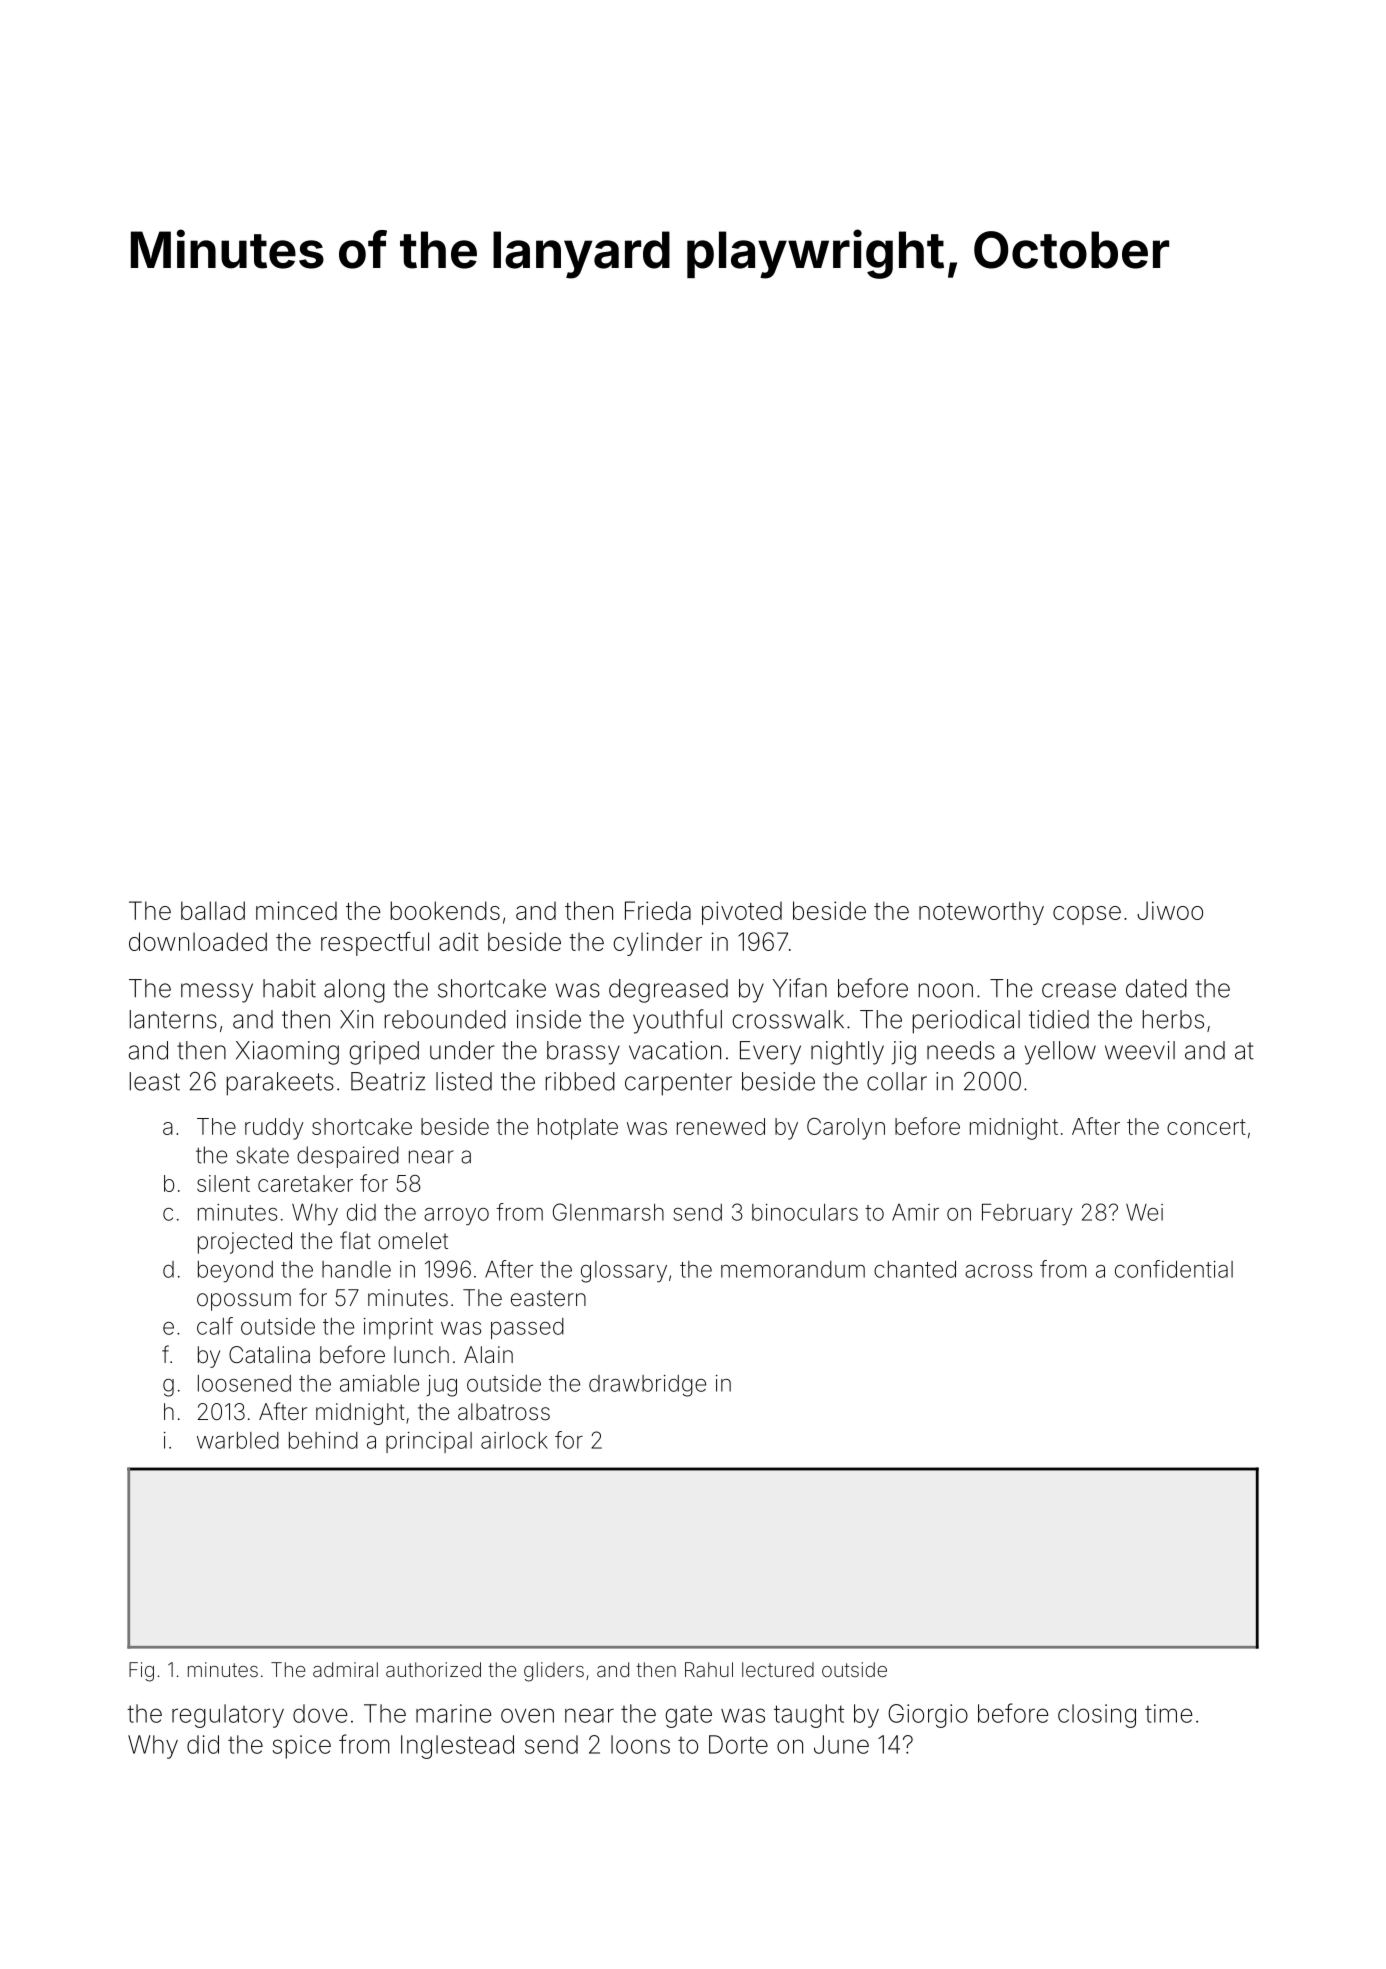  I want to click on authorized, so click(433, 1669).
